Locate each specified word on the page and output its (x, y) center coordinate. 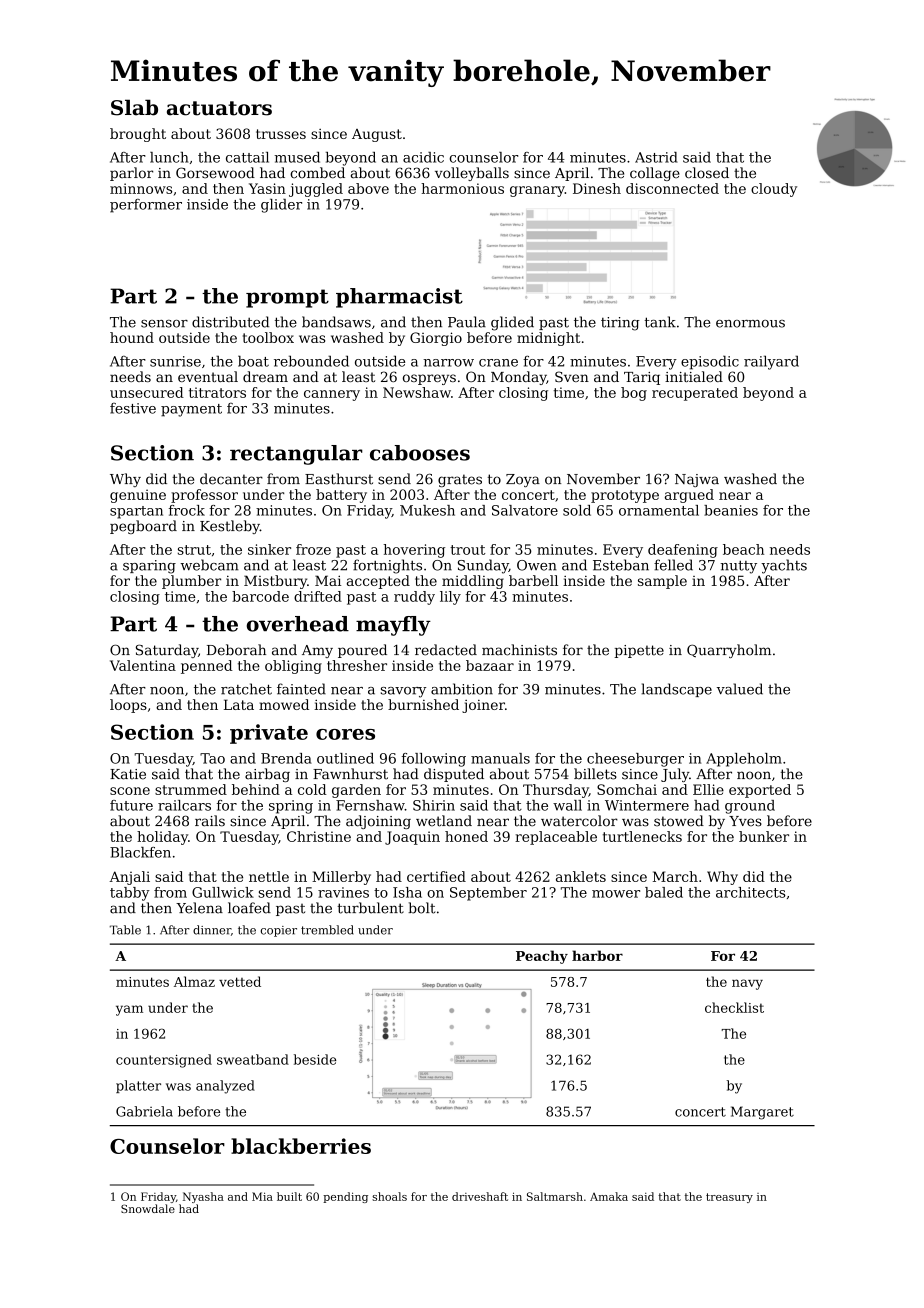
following (434, 760)
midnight (548, 339)
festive (133, 408)
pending (345, 1197)
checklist (734, 1007)
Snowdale (148, 1208)
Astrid (656, 157)
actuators (219, 108)
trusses (281, 134)
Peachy (542, 957)
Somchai (627, 789)
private (269, 734)
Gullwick (223, 892)
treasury (729, 1198)
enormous (750, 324)
